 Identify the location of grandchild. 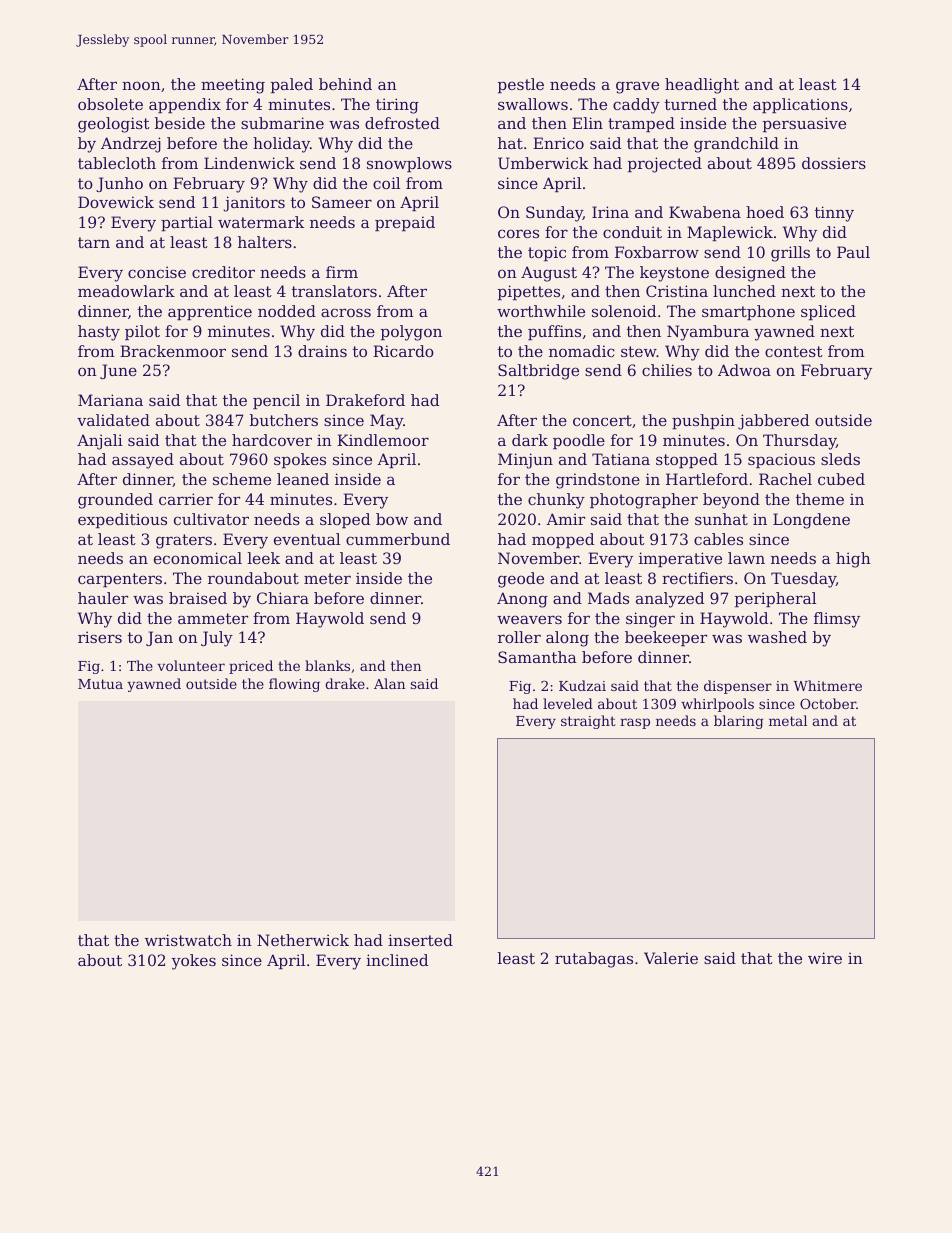
(736, 145).
